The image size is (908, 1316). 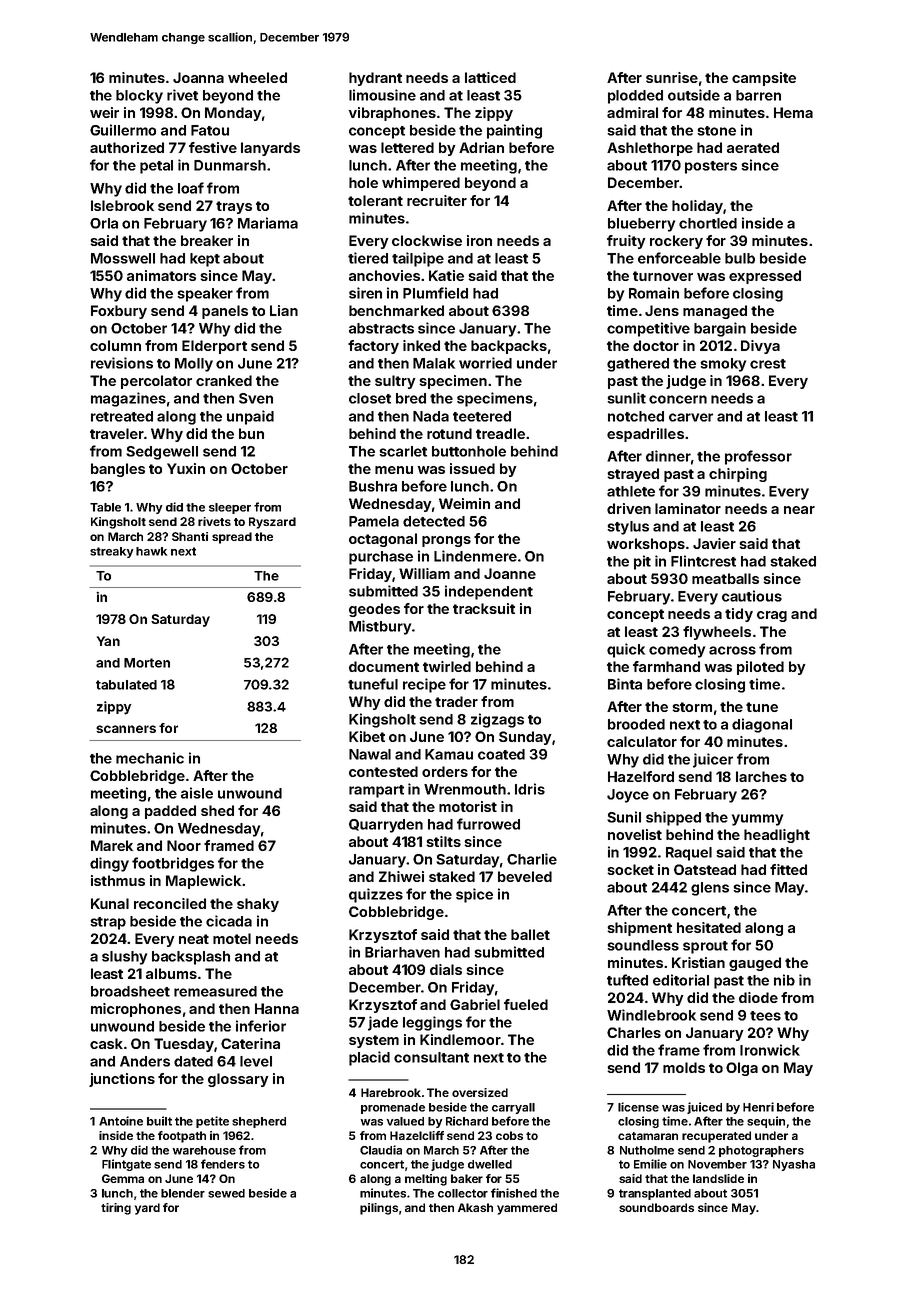 I want to click on spread, so click(x=232, y=538).
